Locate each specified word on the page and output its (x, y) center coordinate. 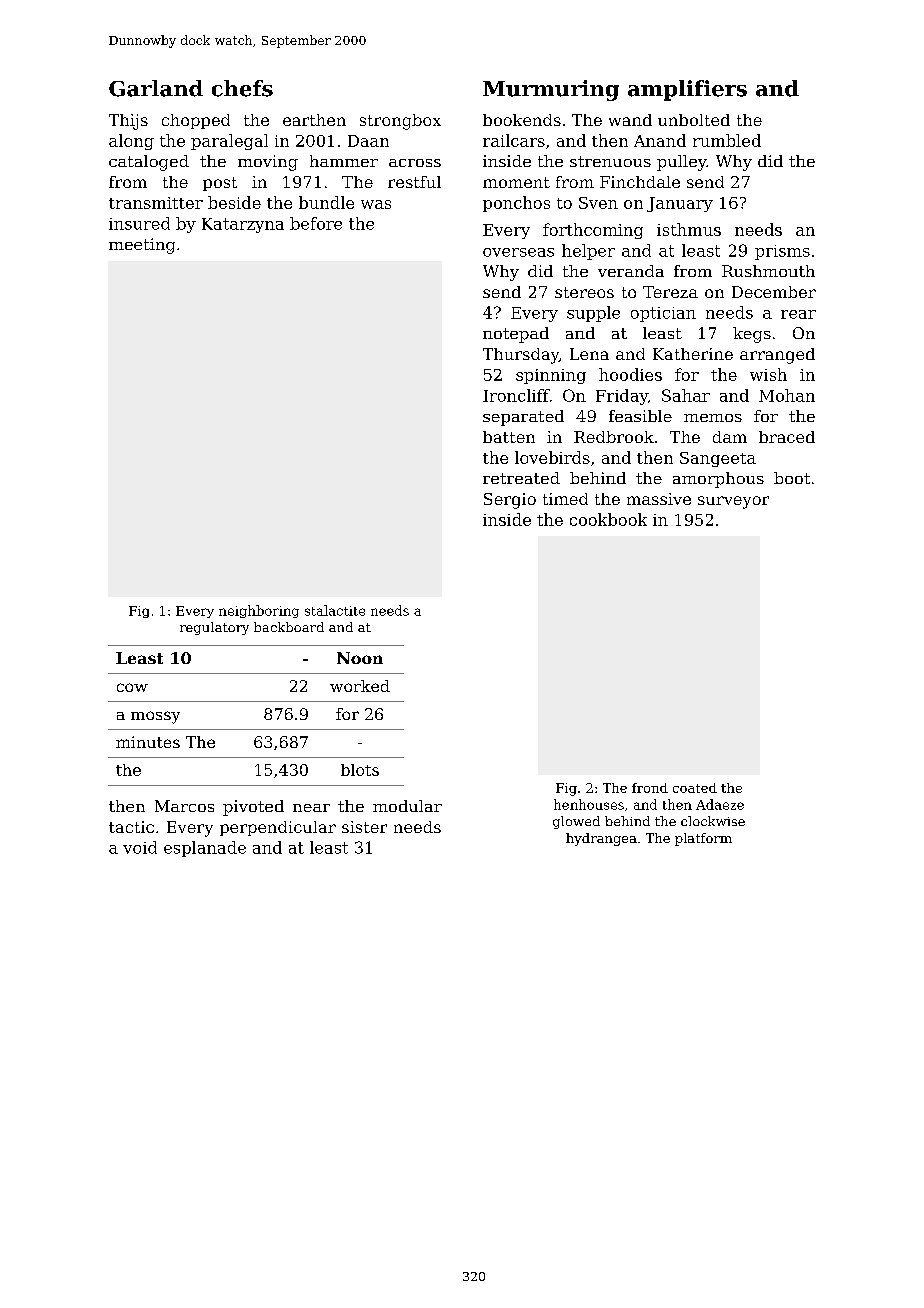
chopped (196, 121)
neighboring (259, 611)
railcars (514, 140)
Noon (360, 658)
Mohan (787, 395)
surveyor (733, 502)
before (316, 223)
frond (650, 788)
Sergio (510, 501)
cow (132, 687)
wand (630, 120)
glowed (576, 822)
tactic (131, 827)
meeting (142, 246)
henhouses (589, 804)
